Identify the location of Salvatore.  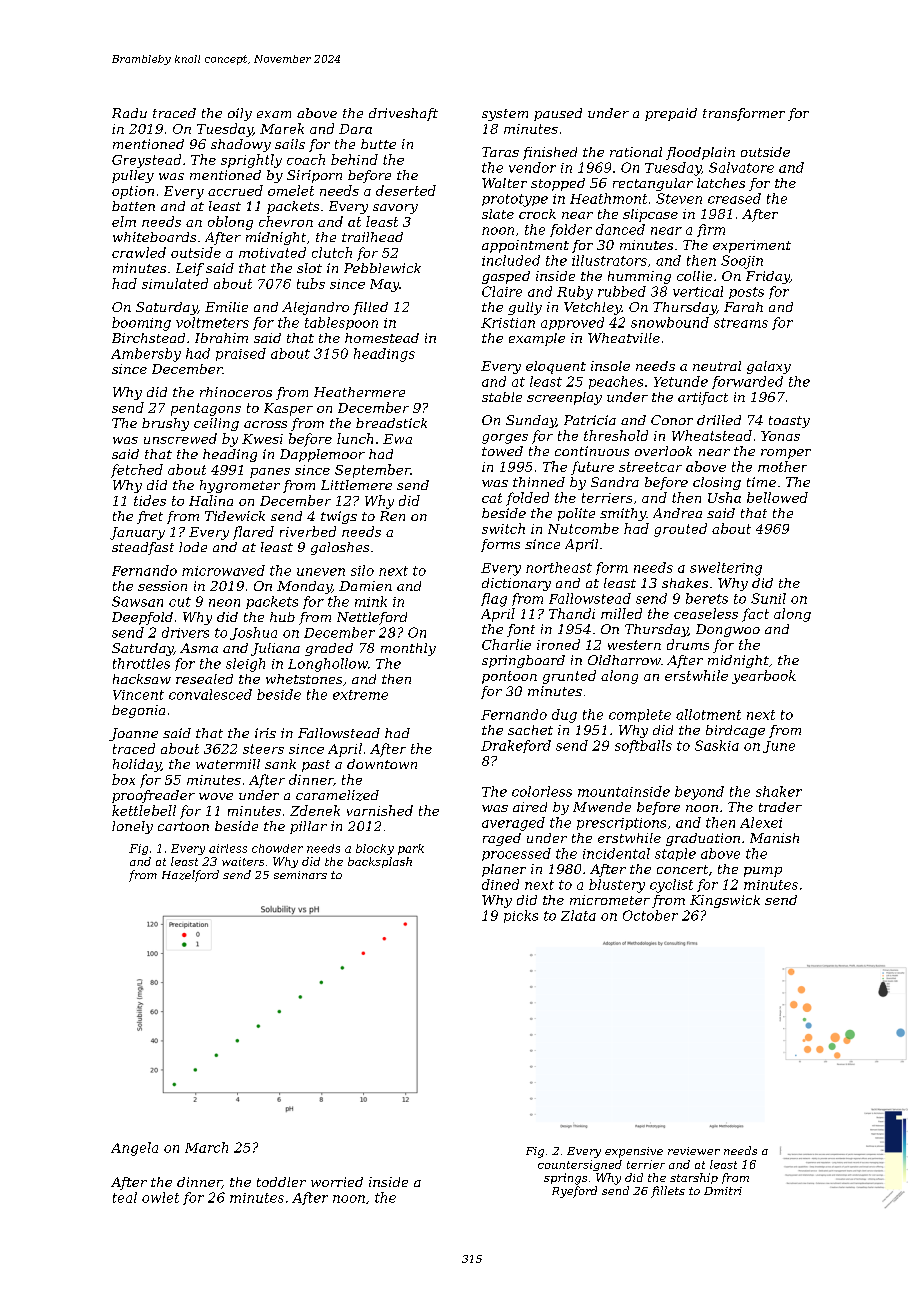
(741, 167).
